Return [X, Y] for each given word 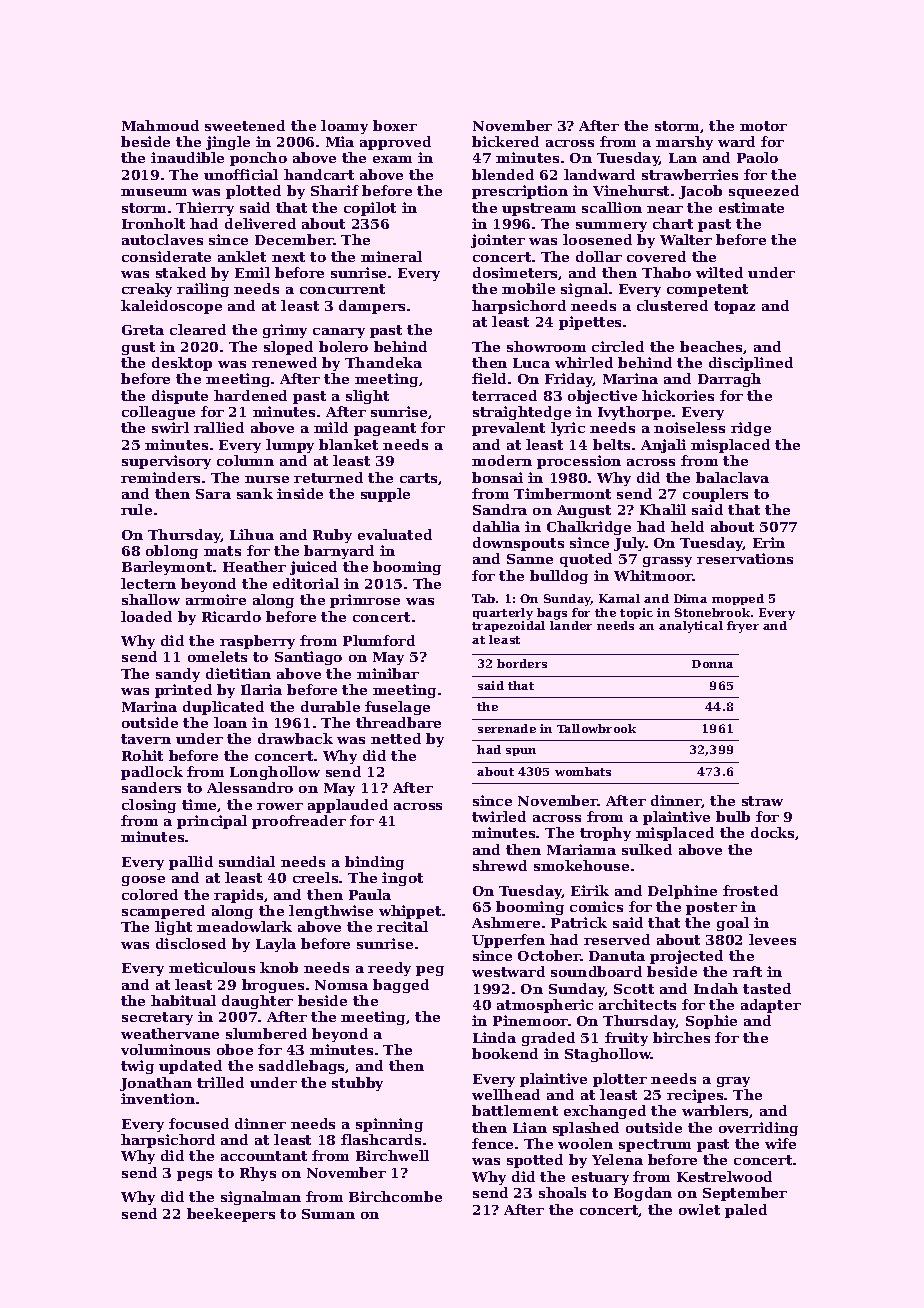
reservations [745, 558]
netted [396, 738]
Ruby [332, 536]
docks [772, 832]
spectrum [655, 1145]
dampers [372, 307]
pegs [194, 1176]
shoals [562, 1192]
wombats [583, 771]
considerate [166, 256]
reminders [160, 477]
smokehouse [581, 865]
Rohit [142, 755]
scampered [163, 912]
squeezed [764, 192]
